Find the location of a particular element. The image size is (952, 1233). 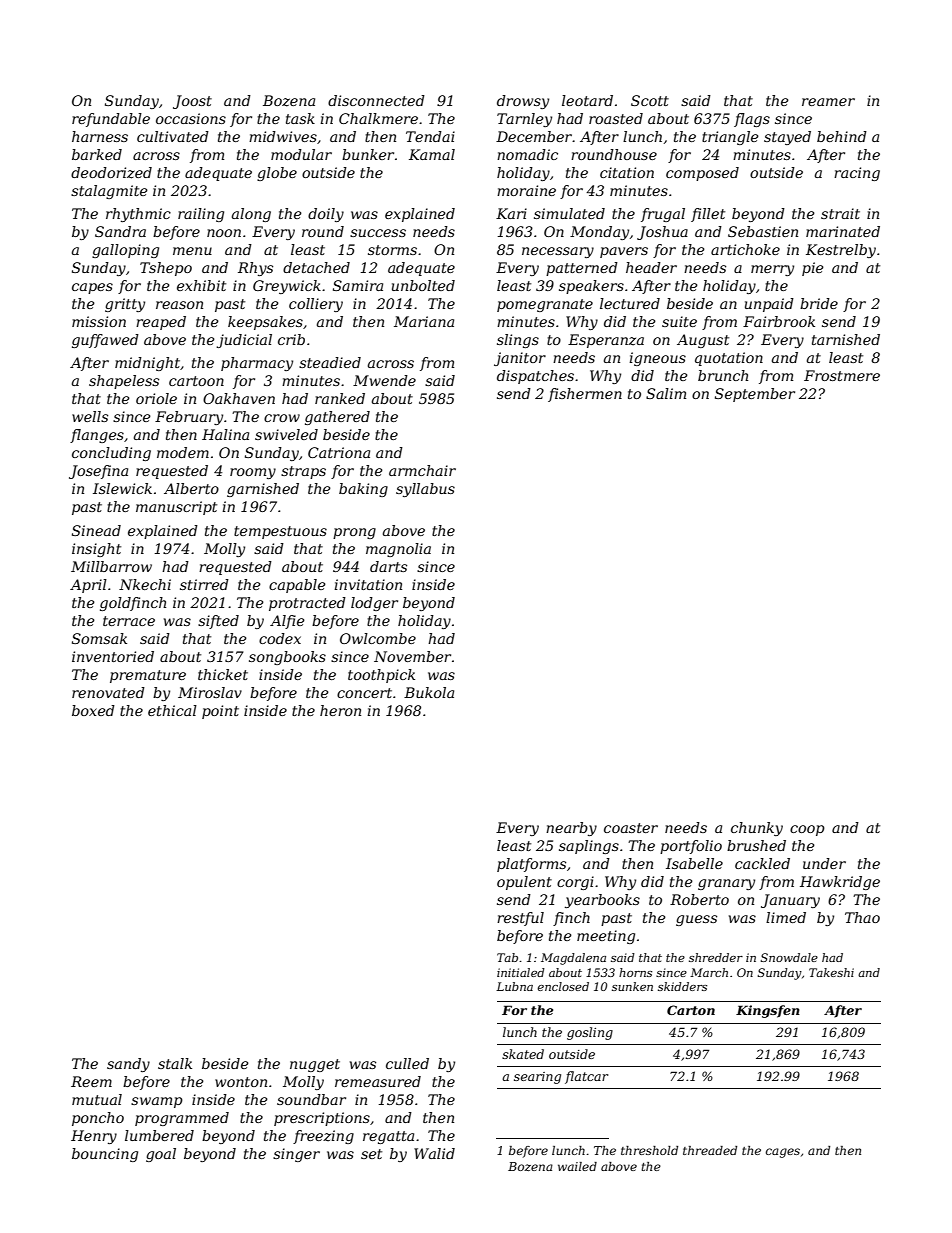

reamer is located at coordinates (828, 102).
